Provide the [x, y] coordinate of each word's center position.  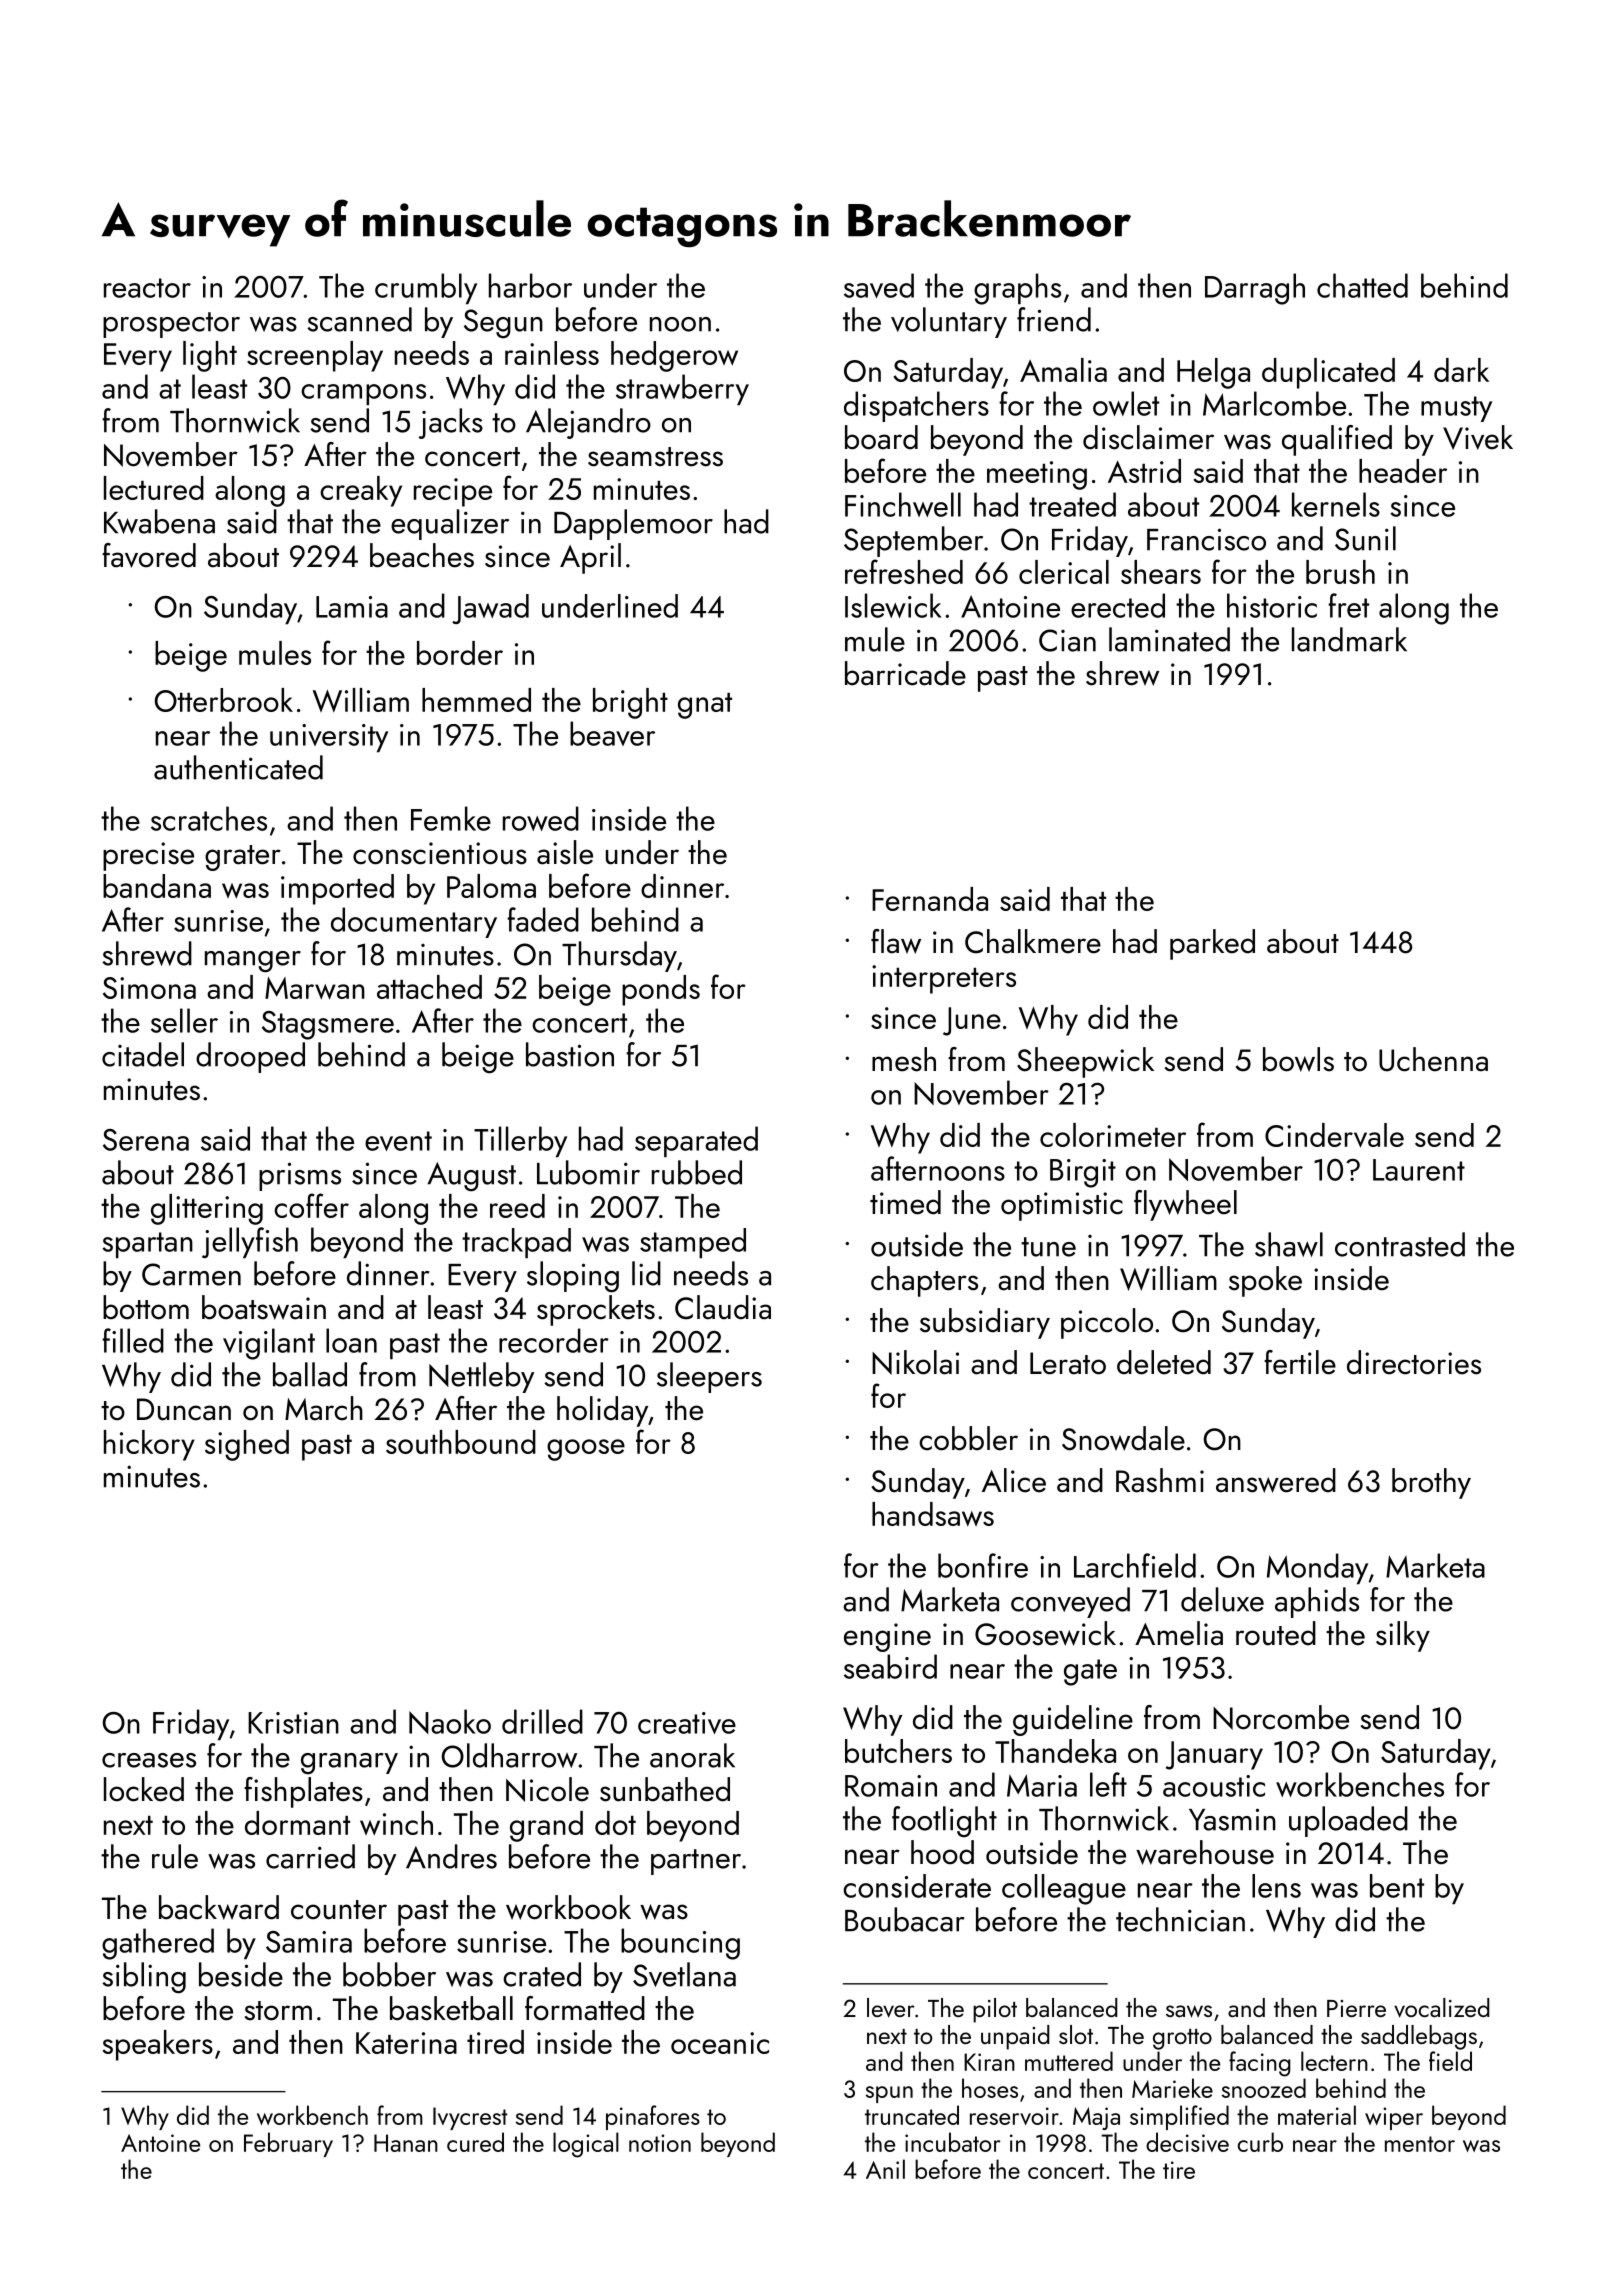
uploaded [1348, 1821]
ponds [661, 990]
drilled [542, 1721]
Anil [885, 2169]
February [288, 2144]
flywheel [1185, 1205]
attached [429, 987]
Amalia [1063, 370]
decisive [1187, 2142]
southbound [461, 1442]
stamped [693, 1243]
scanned [359, 319]
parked [1212, 944]
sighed [247, 1445]
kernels [1336, 504]
